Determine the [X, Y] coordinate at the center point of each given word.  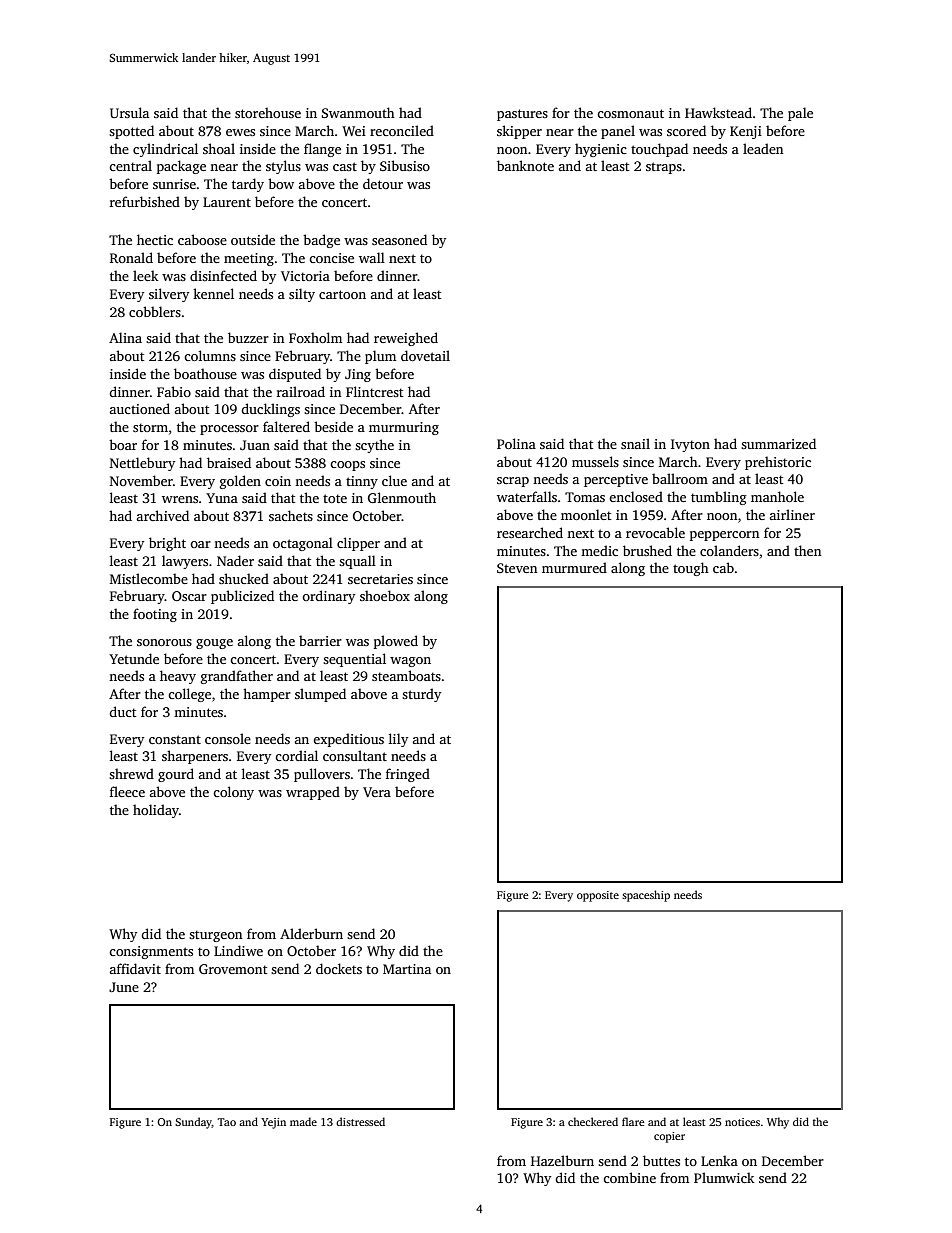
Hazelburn [562, 1160]
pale [800, 114]
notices [742, 1122]
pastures [522, 115]
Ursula [129, 112]
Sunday [193, 1123]
